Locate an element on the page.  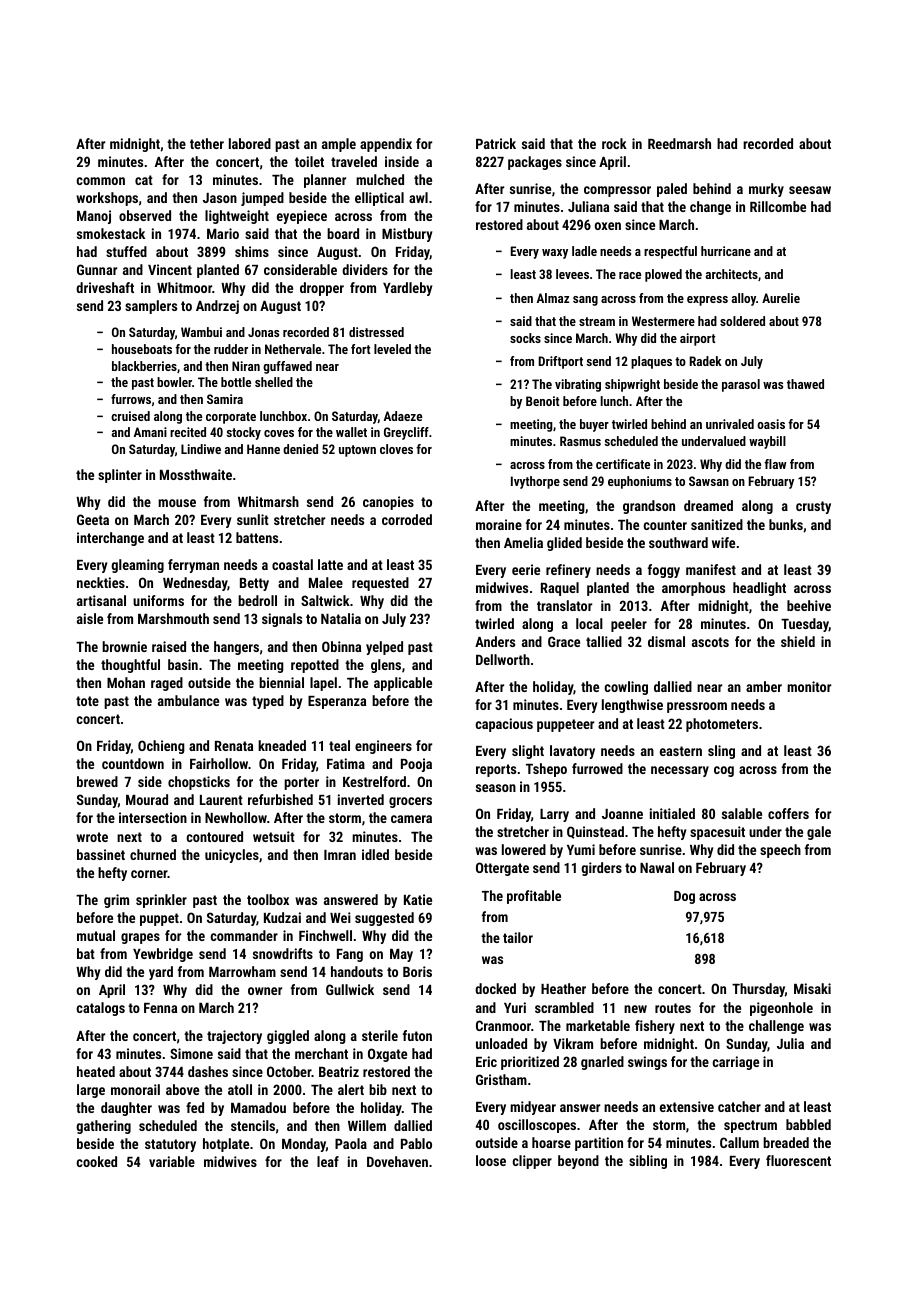
ascots is located at coordinates (710, 642).
